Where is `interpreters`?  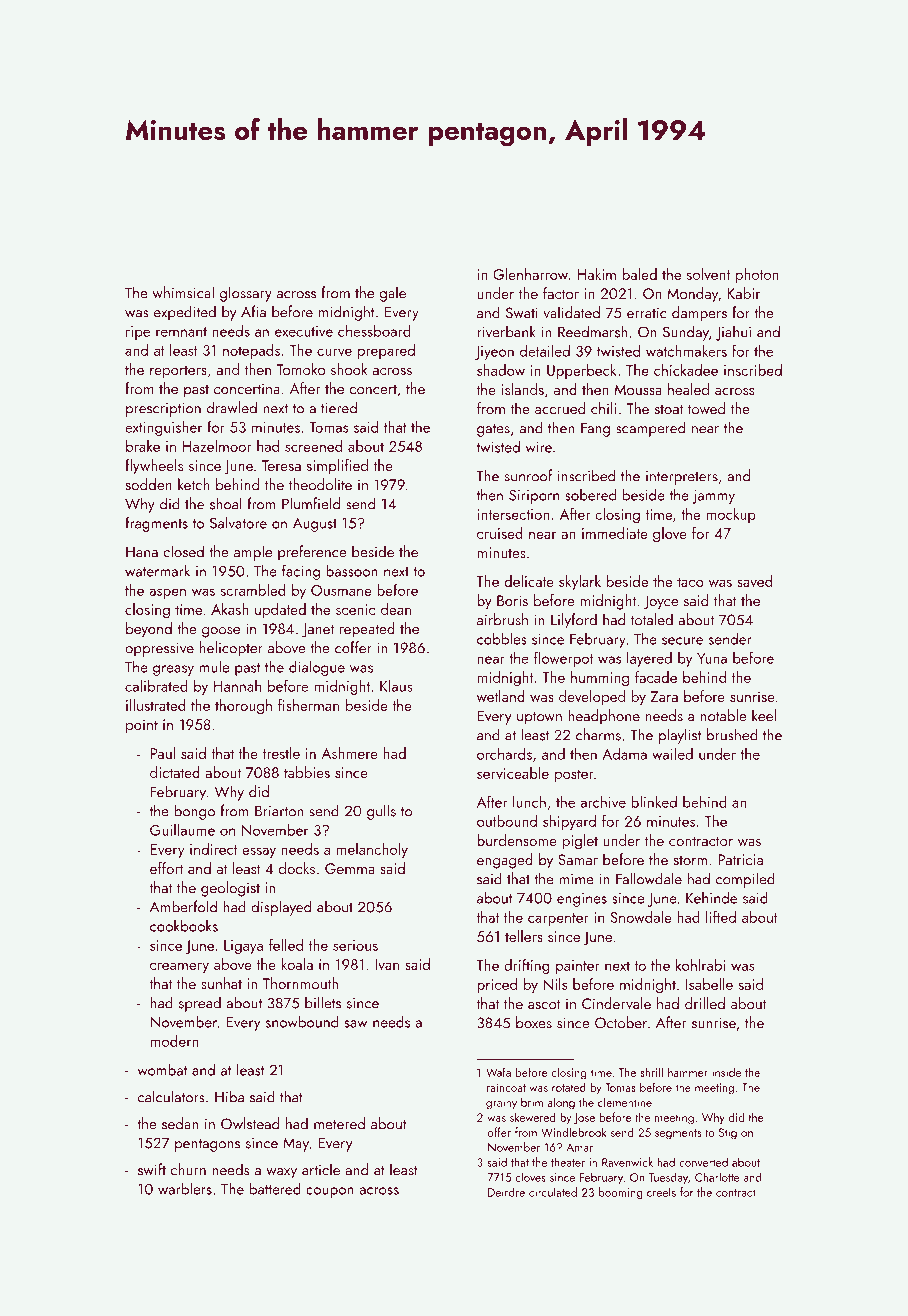 interpreters is located at coordinates (682, 478).
